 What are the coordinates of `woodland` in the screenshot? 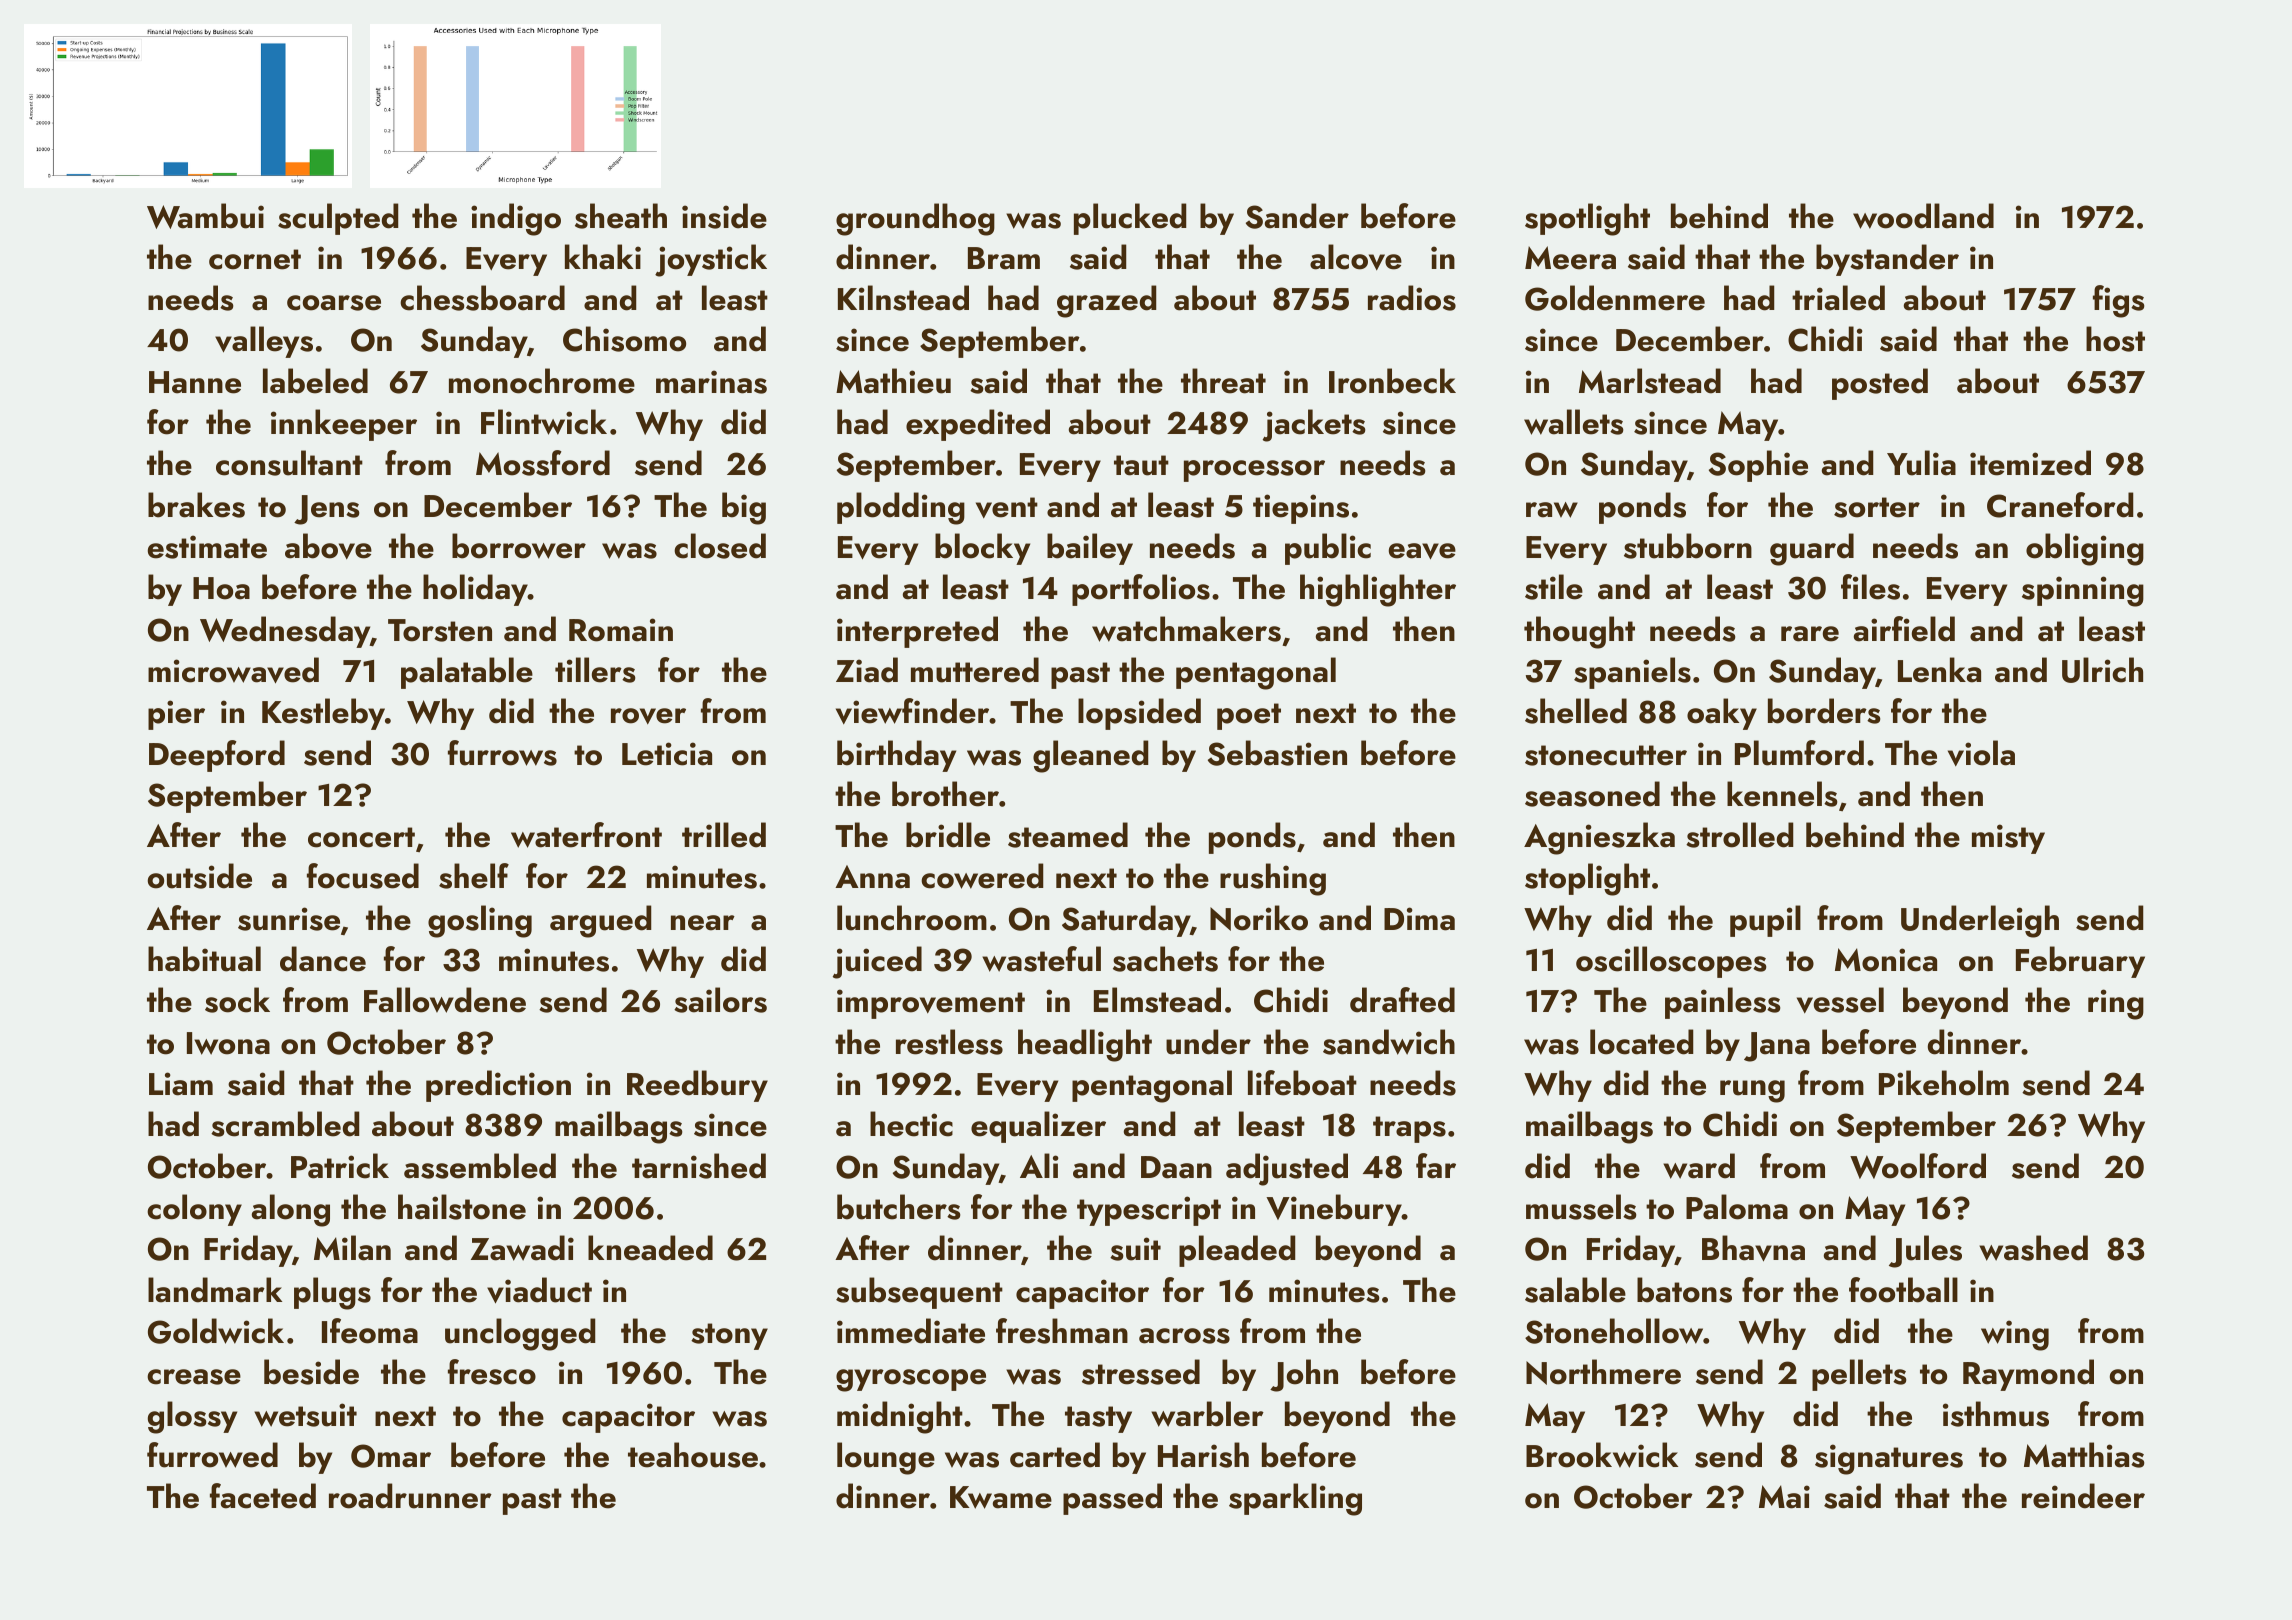 It's located at (1923, 216).
